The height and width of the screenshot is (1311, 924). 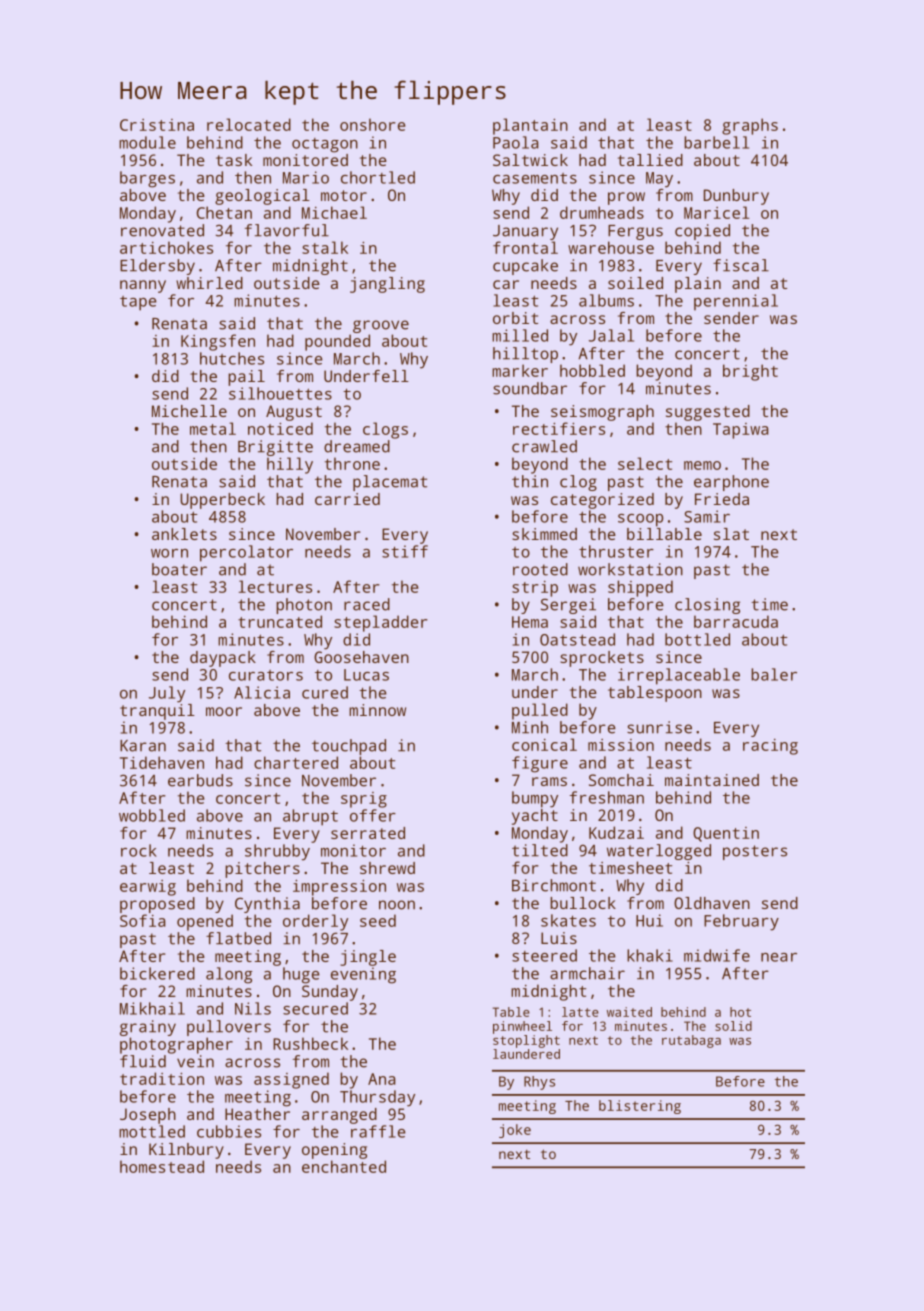 I want to click on midwife, so click(x=717, y=955).
